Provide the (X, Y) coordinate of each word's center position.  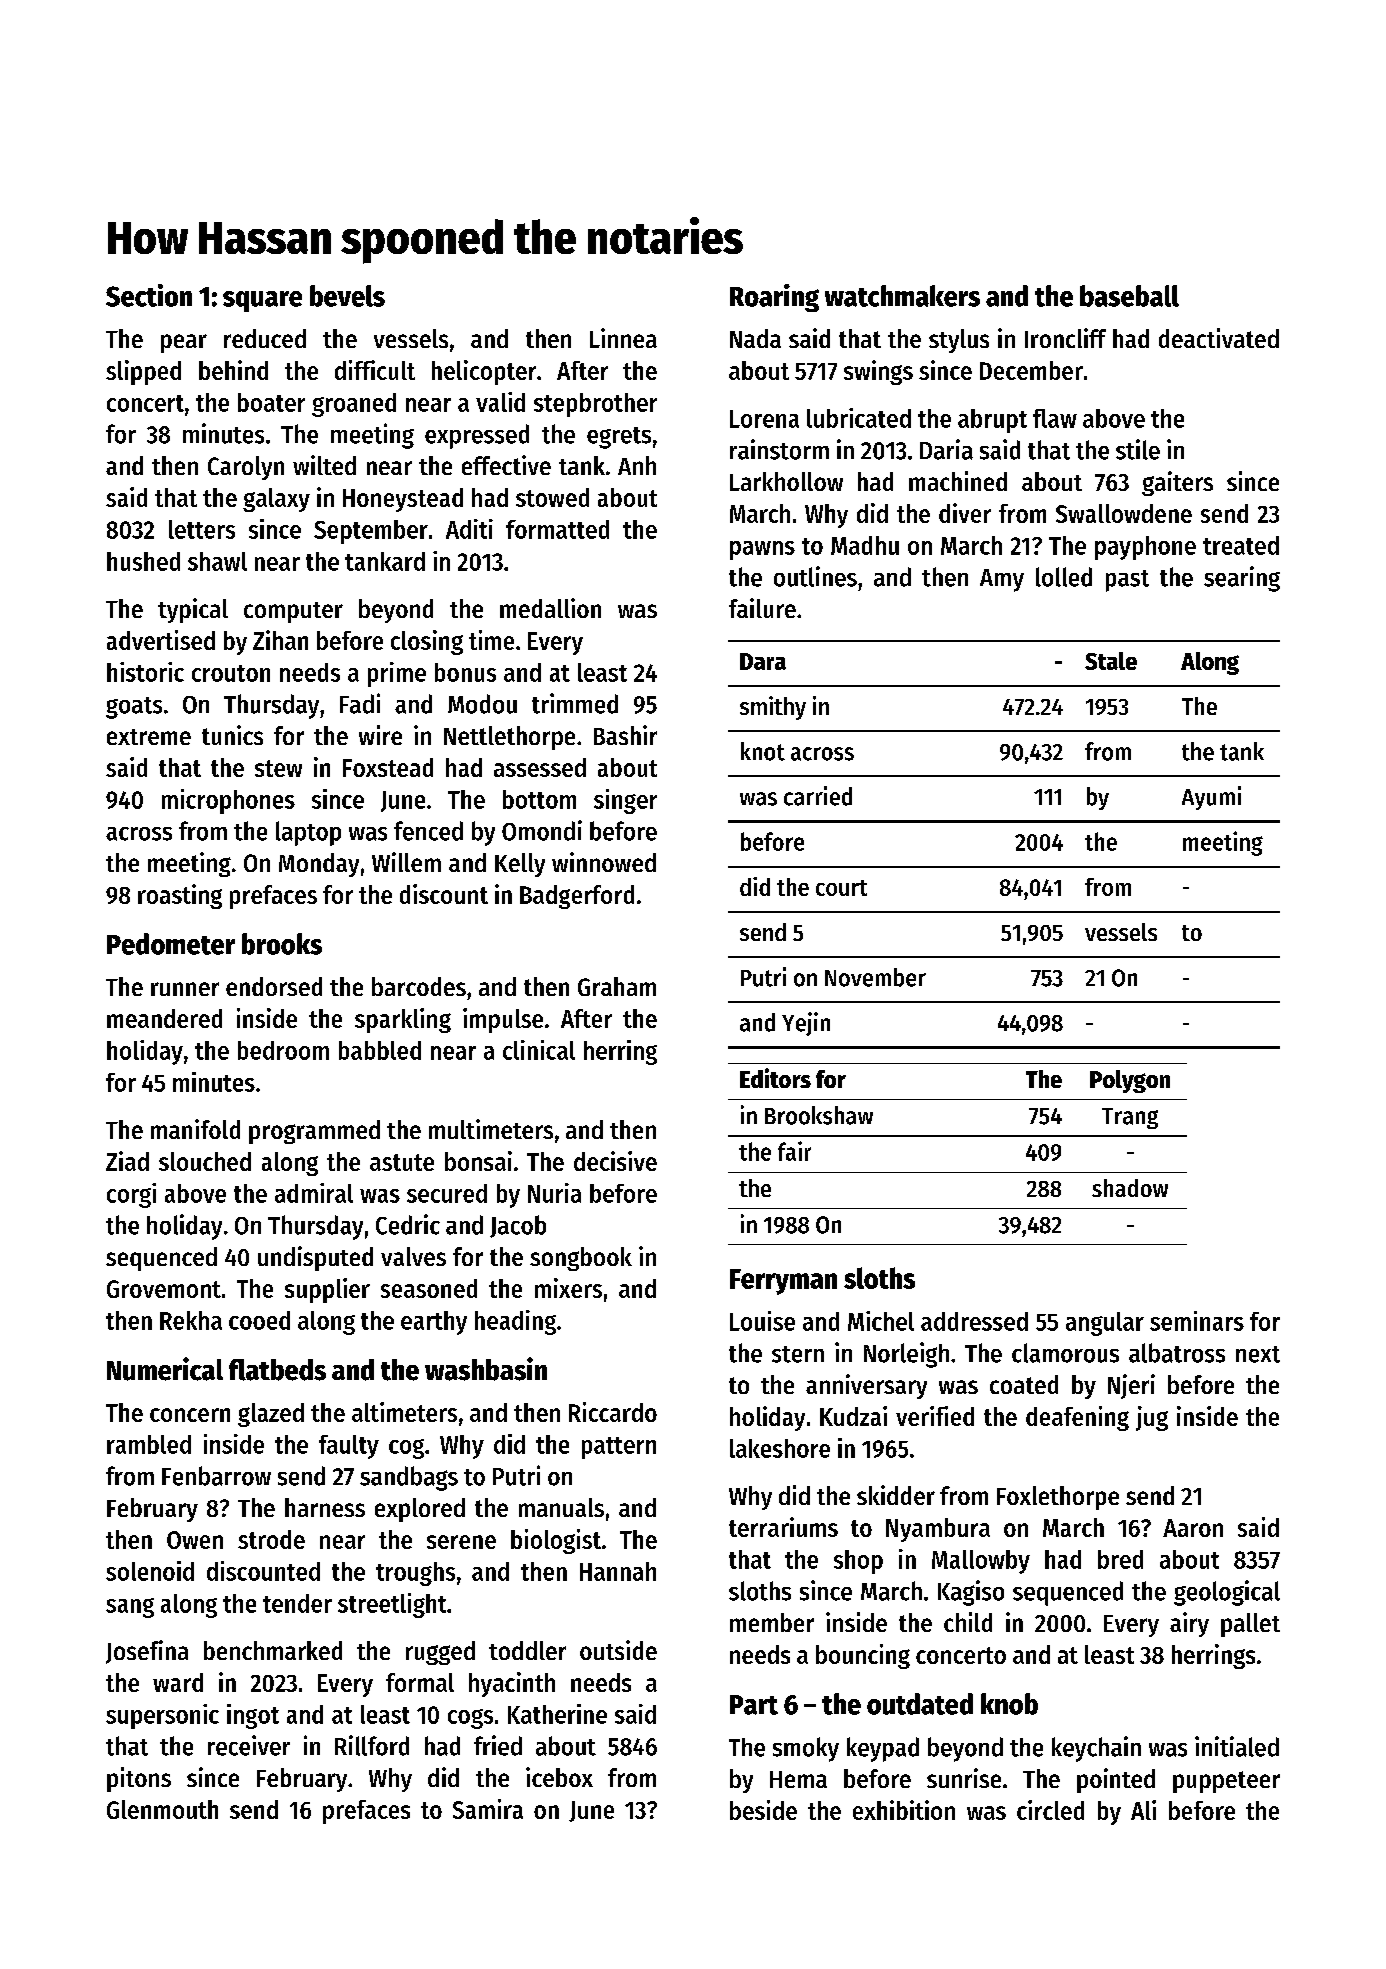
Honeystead (403, 500)
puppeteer (1226, 1782)
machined (958, 481)
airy (1189, 1624)
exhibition (904, 1810)
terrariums (783, 1527)
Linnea (623, 338)
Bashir (625, 735)
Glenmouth (162, 1809)
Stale (1111, 661)
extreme (149, 737)
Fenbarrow (216, 1476)
